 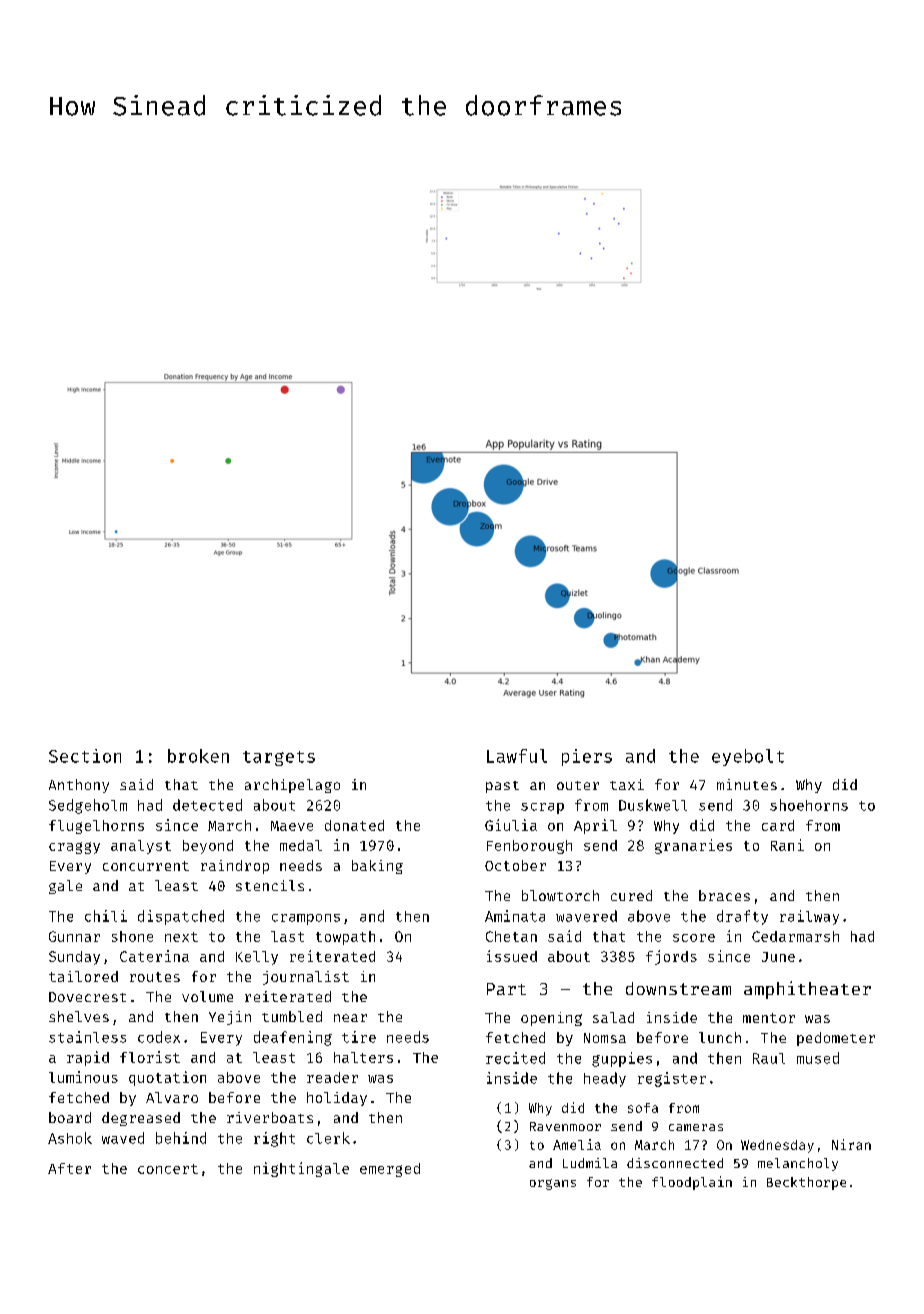 What do you see at coordinates (692, 1183) in the screenshot?
I see `floodplain` at bounding box center [692, 1183].
